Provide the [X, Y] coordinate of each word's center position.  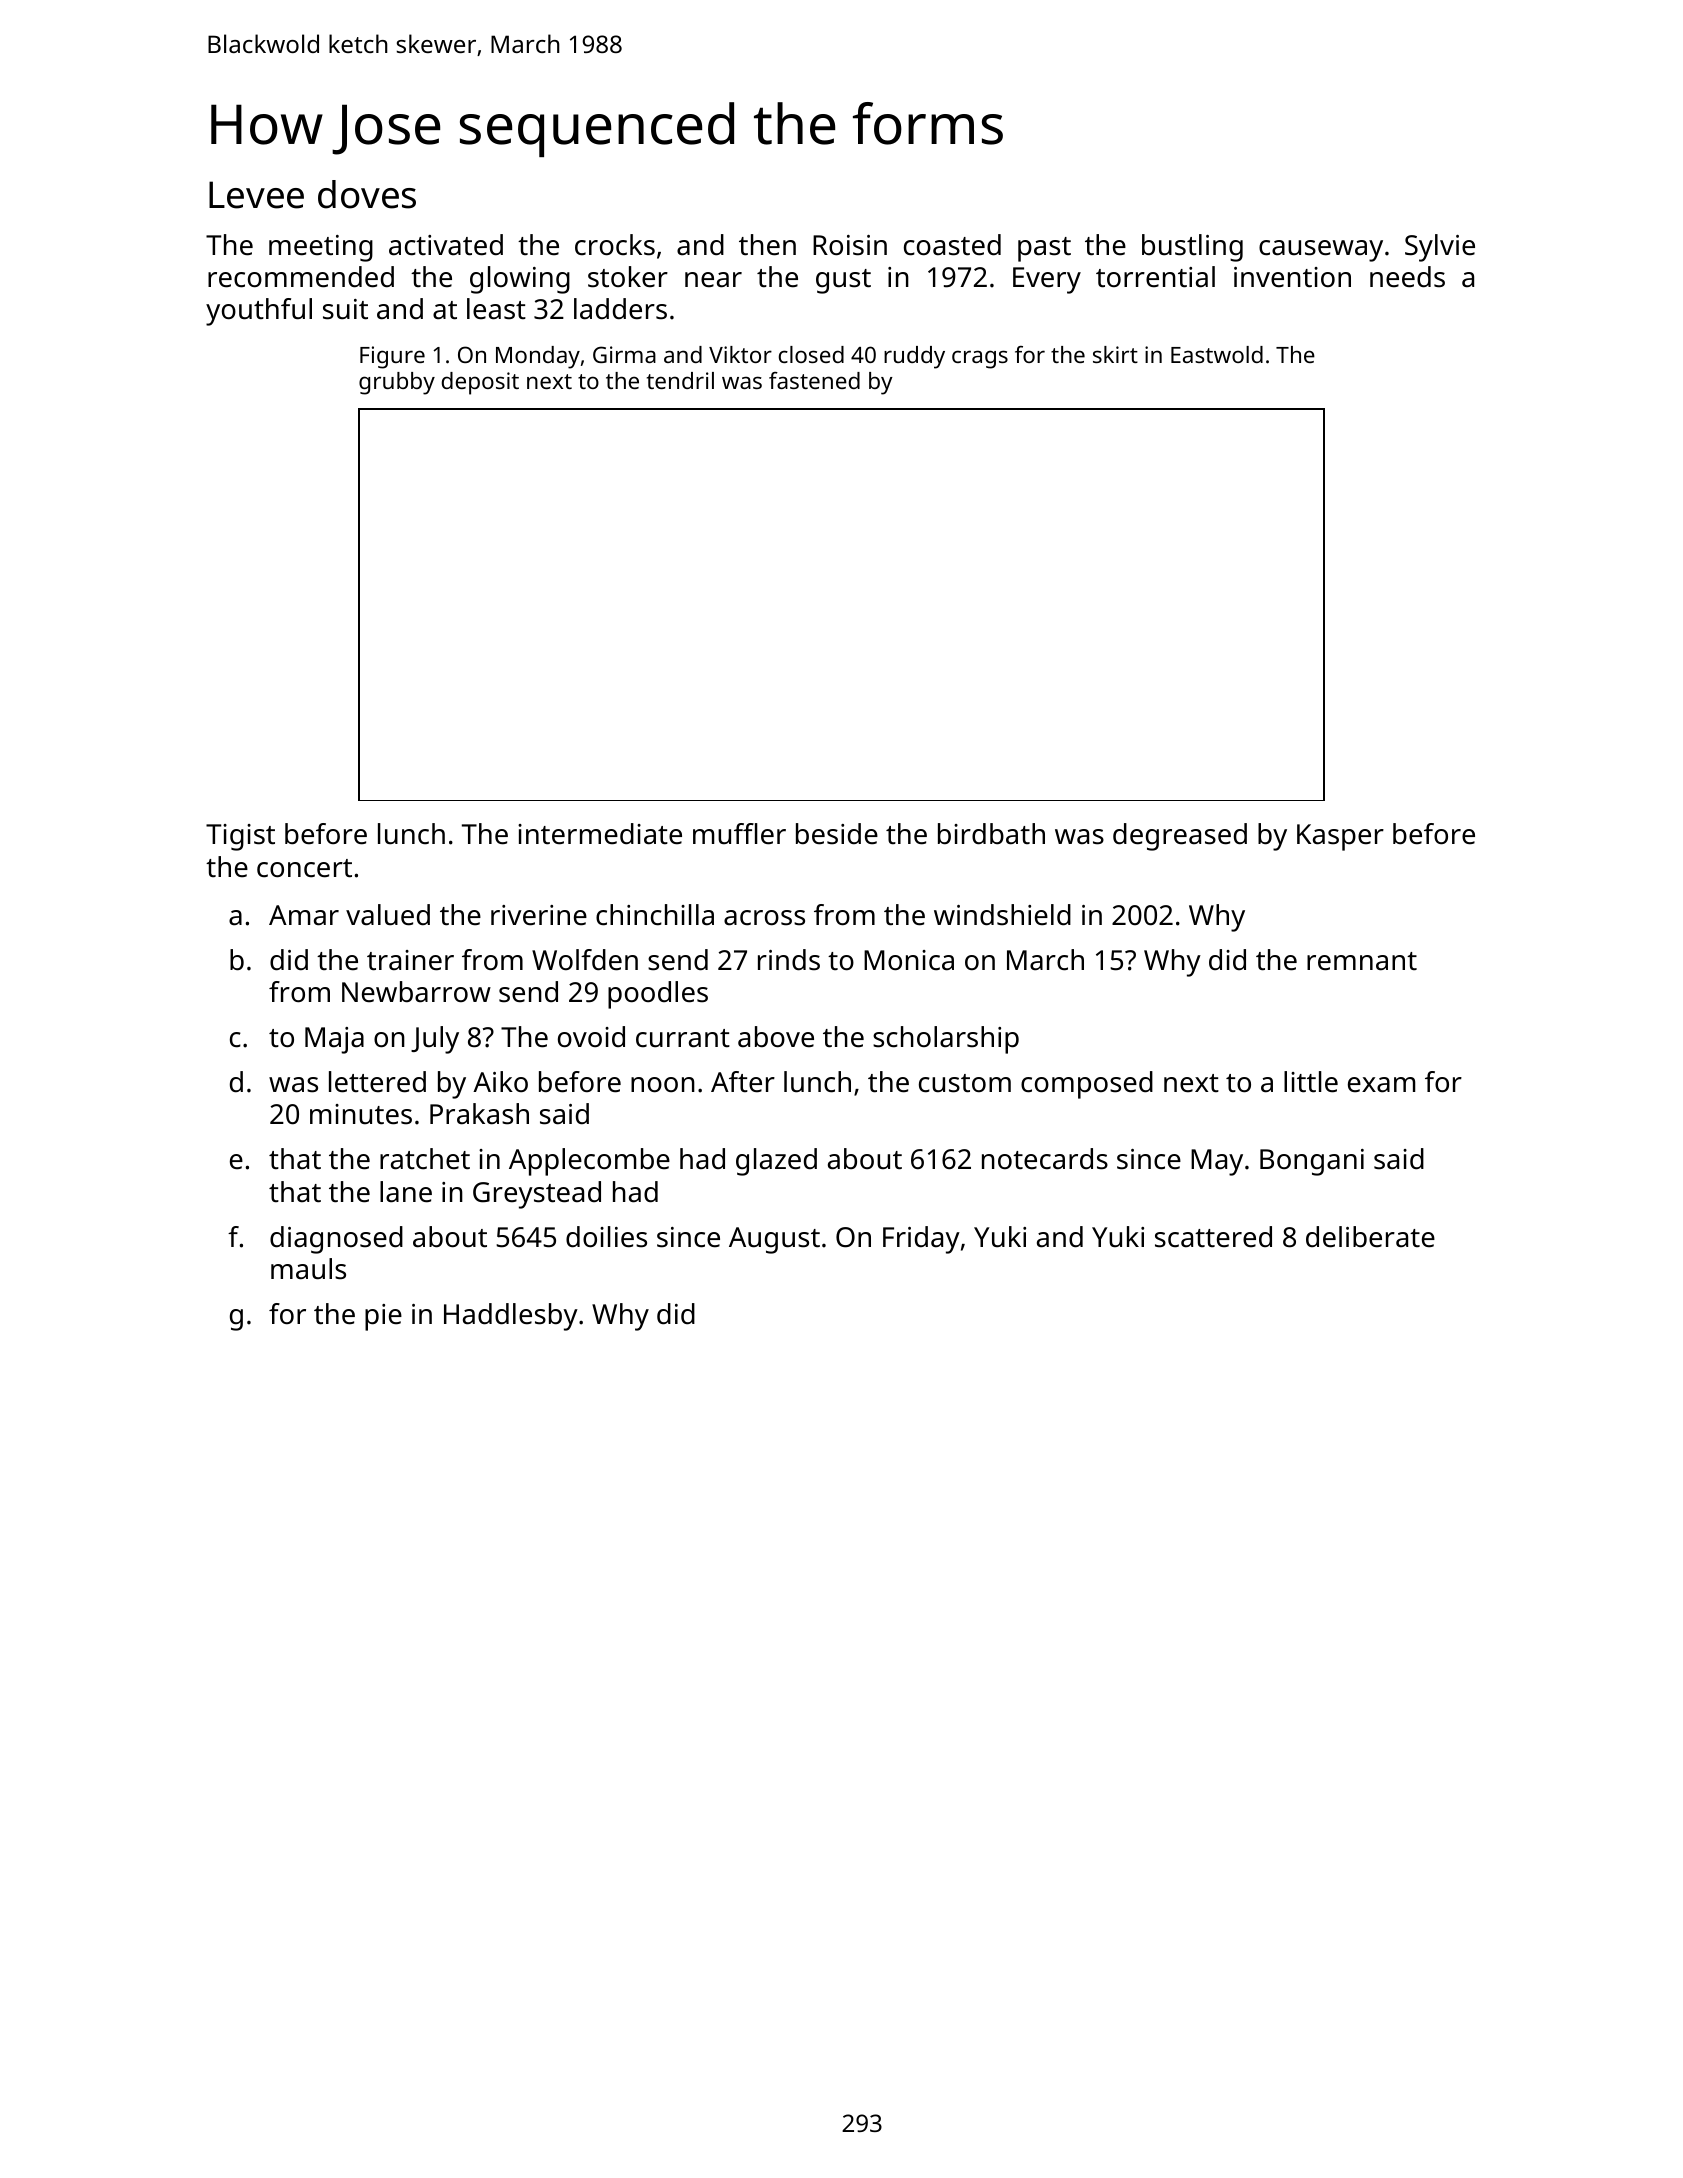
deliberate [1370, 1237]
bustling [1192, 248]
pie [383, 1317]
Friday [921, 1240]
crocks [615, 245]
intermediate [600, 834]
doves [367, 194]
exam [1381, 1085]
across [764, 918]
